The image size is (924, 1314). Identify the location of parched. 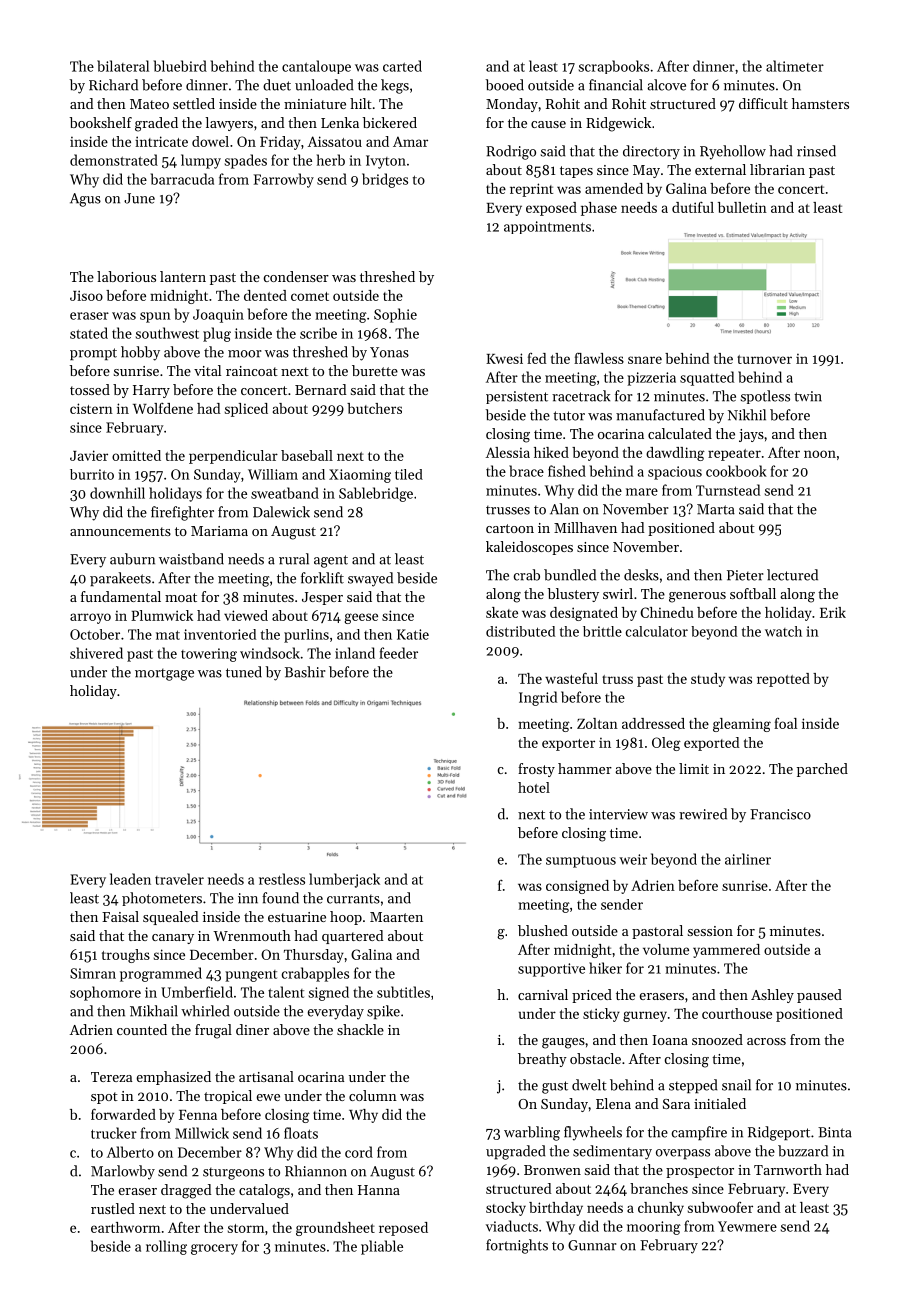
(822, 770).
